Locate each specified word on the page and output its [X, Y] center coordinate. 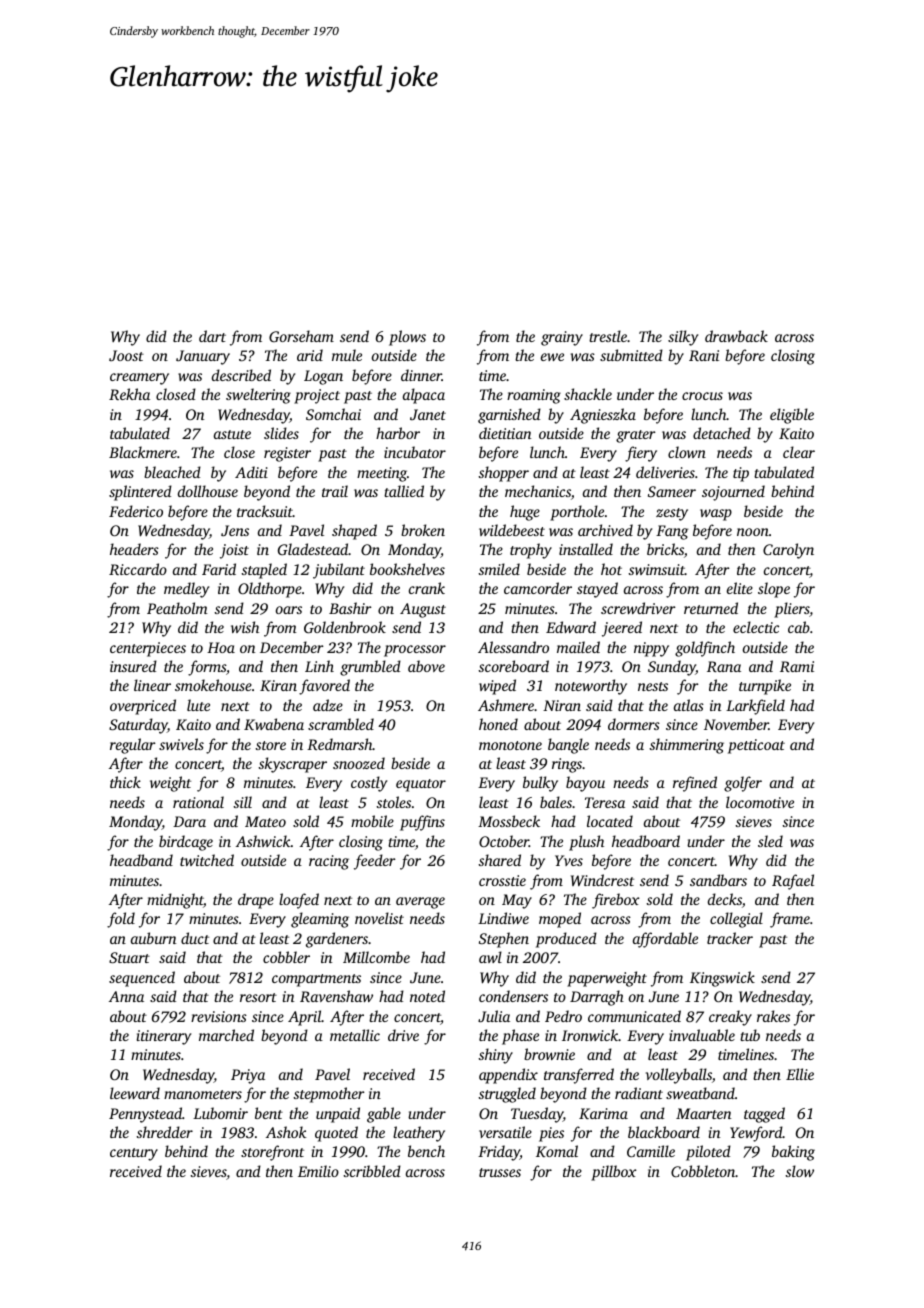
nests [653, 686]
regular [133, 746]
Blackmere [143, 452]
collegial [736, 920]
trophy [531, 551]
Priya [248, 1076]
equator [421, 785]
